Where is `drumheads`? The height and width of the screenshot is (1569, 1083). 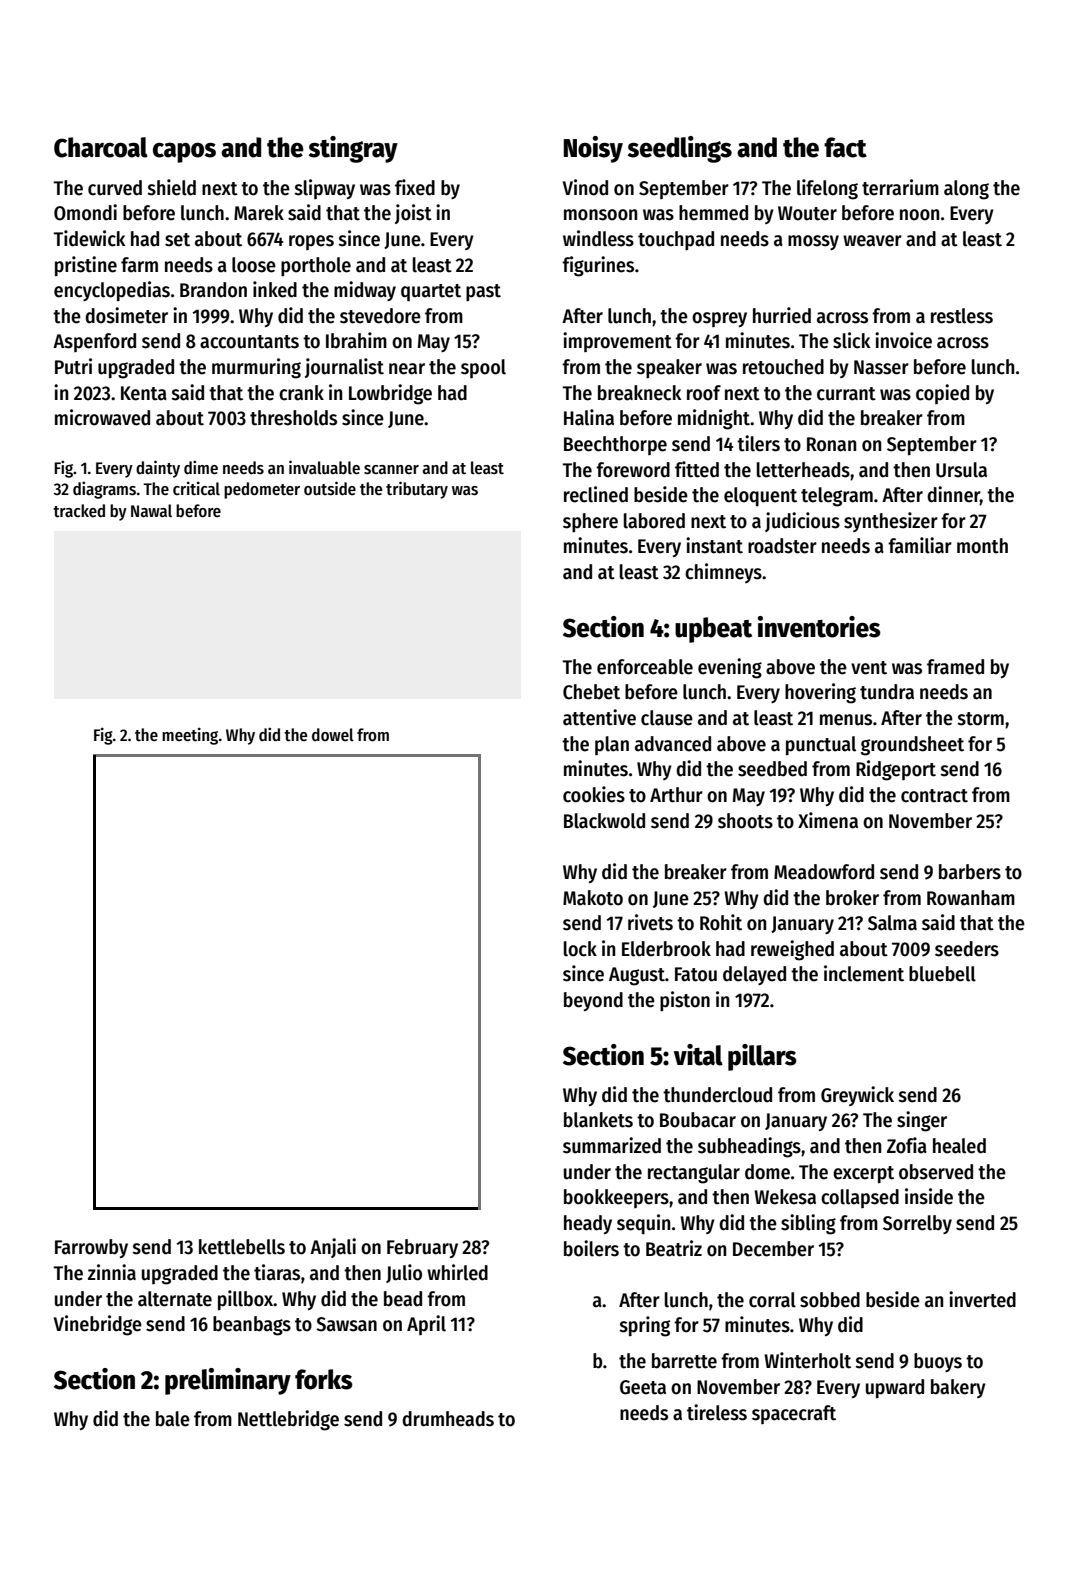 drumheads is located at coordinates (448, 1419).
